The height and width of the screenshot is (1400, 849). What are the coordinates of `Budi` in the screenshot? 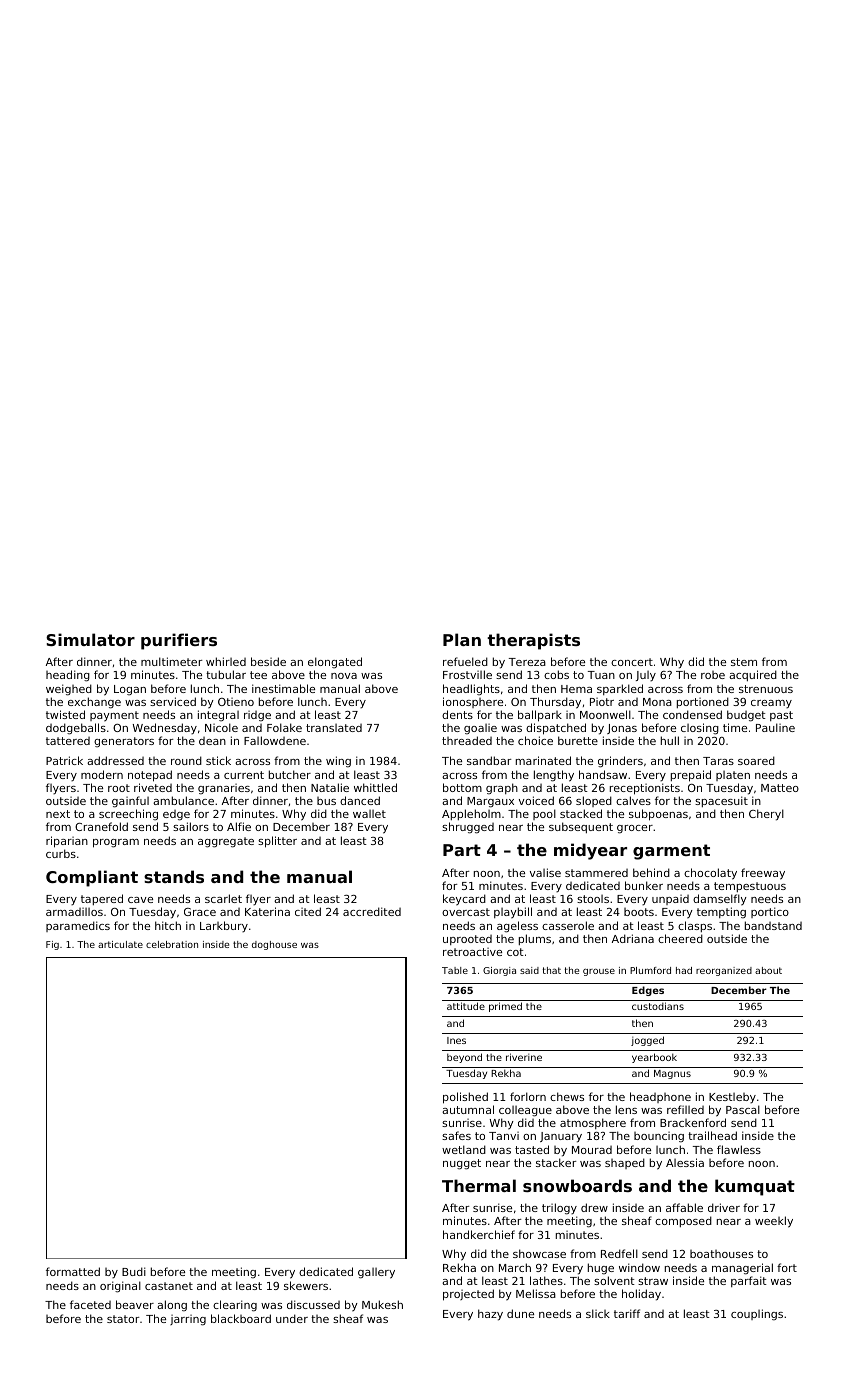 It's located at (134, 1271).
